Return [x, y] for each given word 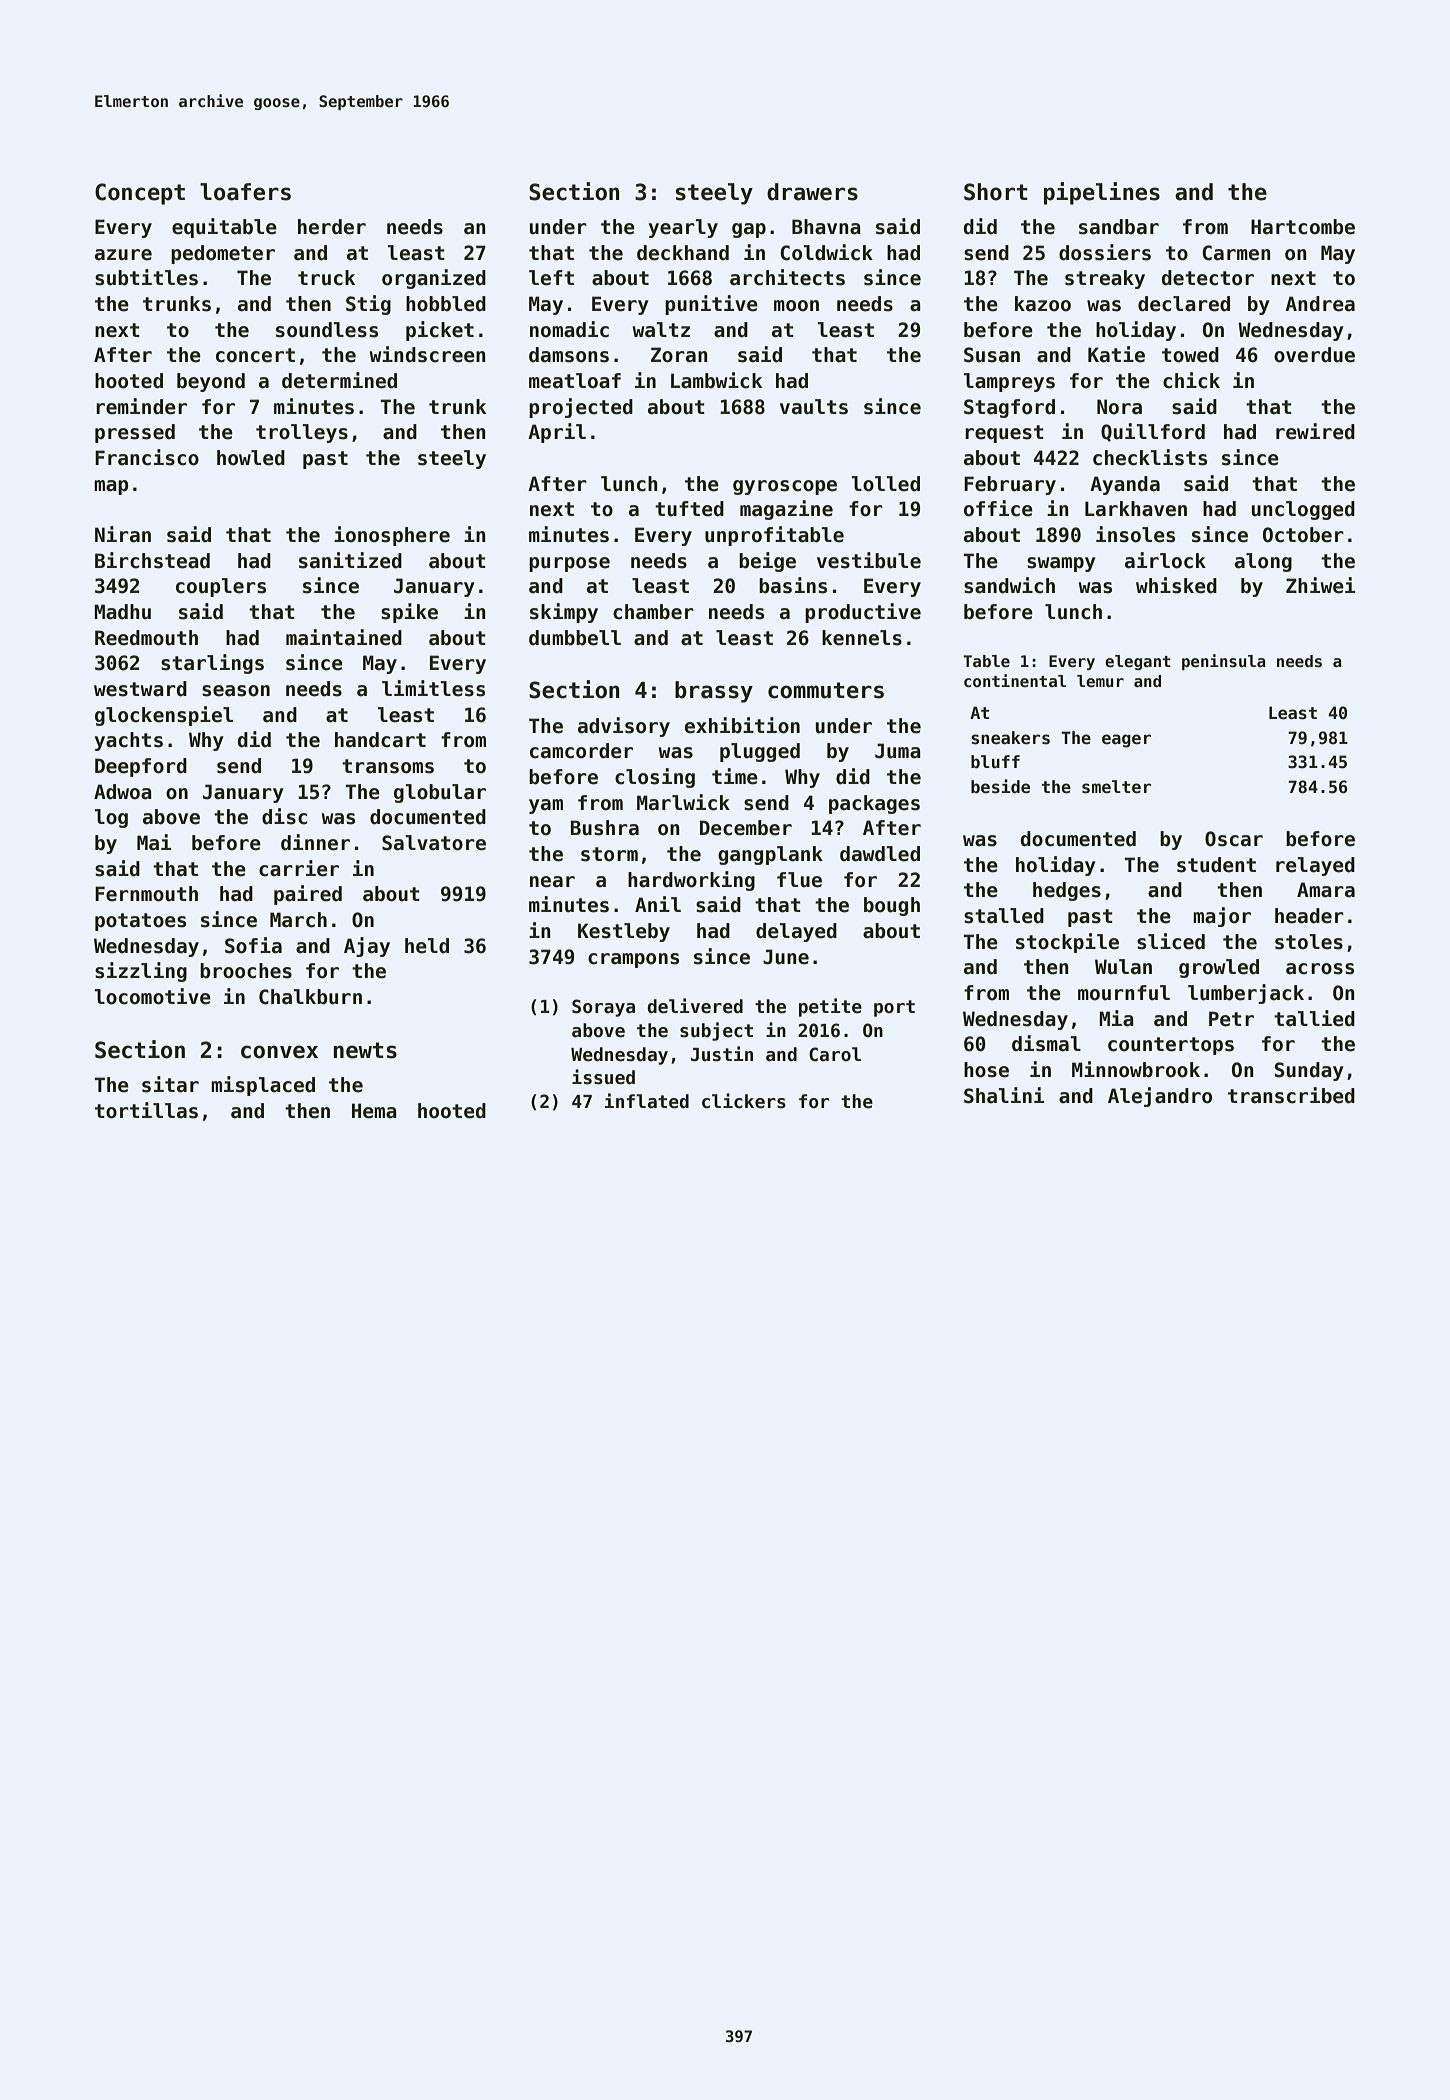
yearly [683, 228]
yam [546, 806]
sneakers [1010, 738]
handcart [380, 740]
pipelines [1102, 193]
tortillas [146, 1110]
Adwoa [123, 792]
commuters [826, 690]
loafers [245, 192]
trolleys [302, 433]
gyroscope [785, 487]
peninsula [1224, 662]
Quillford [1153, 432]
